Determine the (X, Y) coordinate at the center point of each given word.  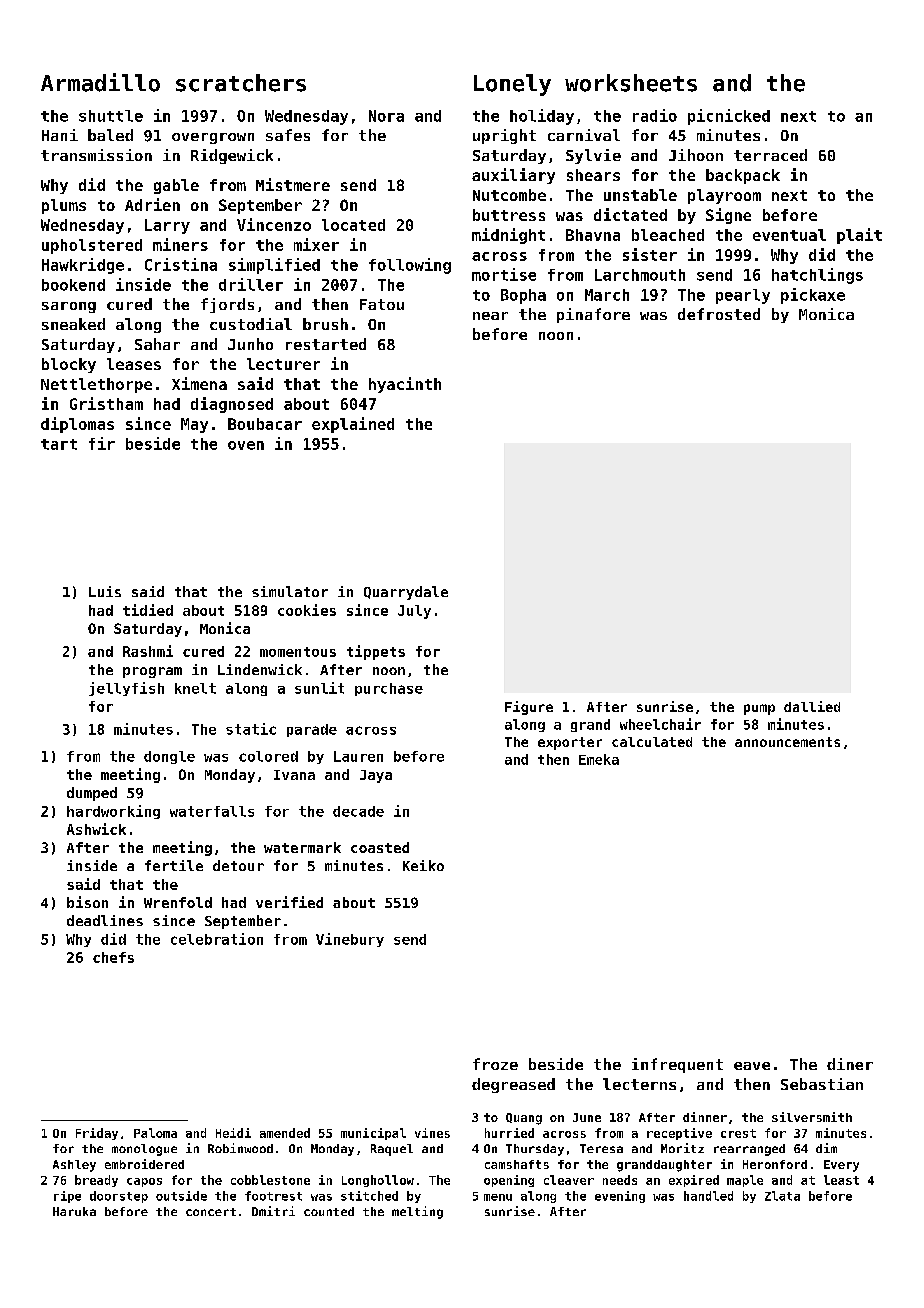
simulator (290, 591)
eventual (789, 235)
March (607, 295)
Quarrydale (406, 593)
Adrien (152, 204)
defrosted (719, 314)
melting (417, 1212)
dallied (812, 706)
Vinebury (350, 940)
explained (353, 425)
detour (238, 865)
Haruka (74, 1211)
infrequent (677, 1065)
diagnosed (232, 405)
